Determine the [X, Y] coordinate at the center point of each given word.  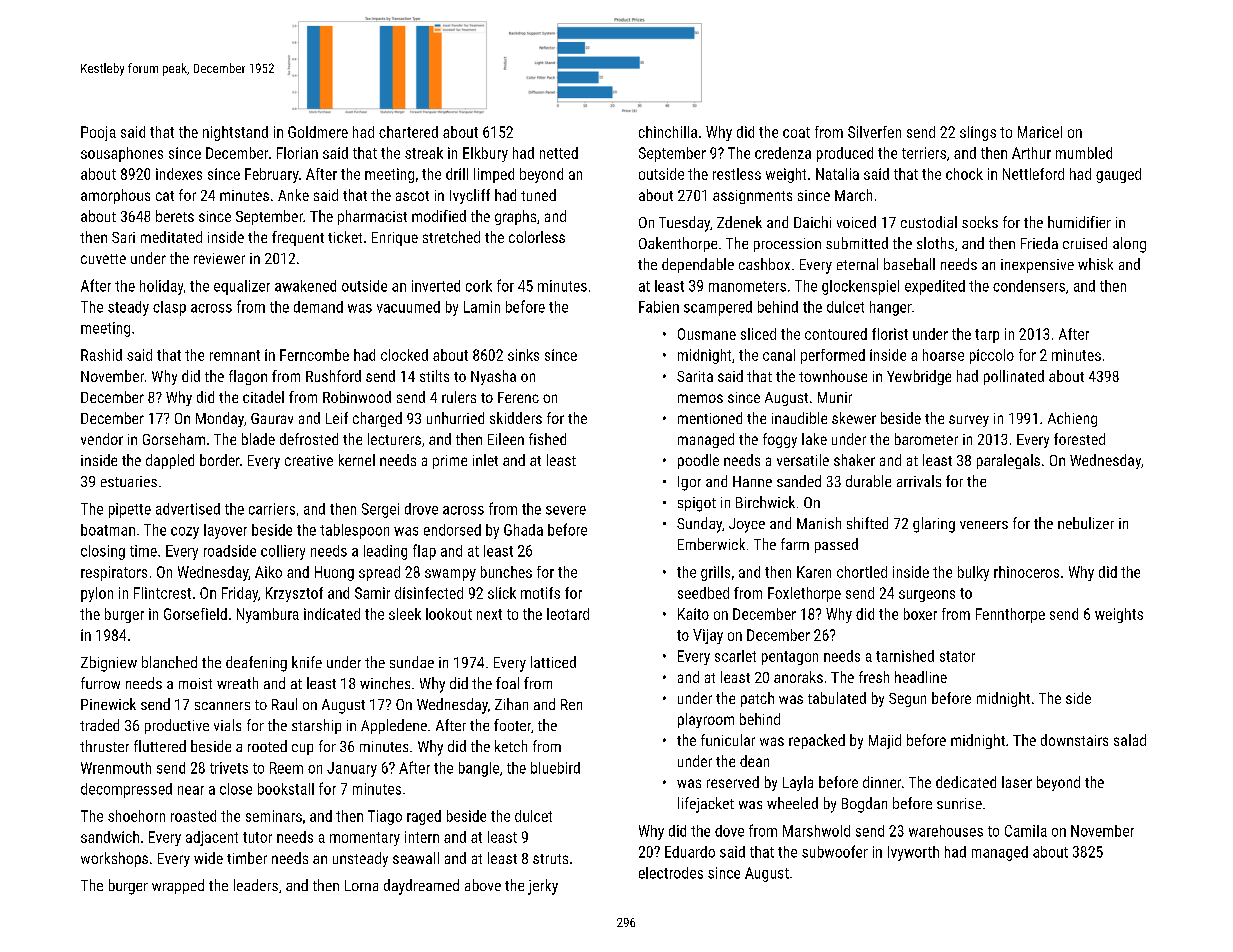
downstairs [1074, 740]
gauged [1118, 175]
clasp [169, 308]
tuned [538, 195]
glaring [934, 525]
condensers [1029, 286]
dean [754, 761]
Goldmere [318, 132]
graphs [515, 217]
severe [566, 510]
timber [247, 858]
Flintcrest [162, 593]
